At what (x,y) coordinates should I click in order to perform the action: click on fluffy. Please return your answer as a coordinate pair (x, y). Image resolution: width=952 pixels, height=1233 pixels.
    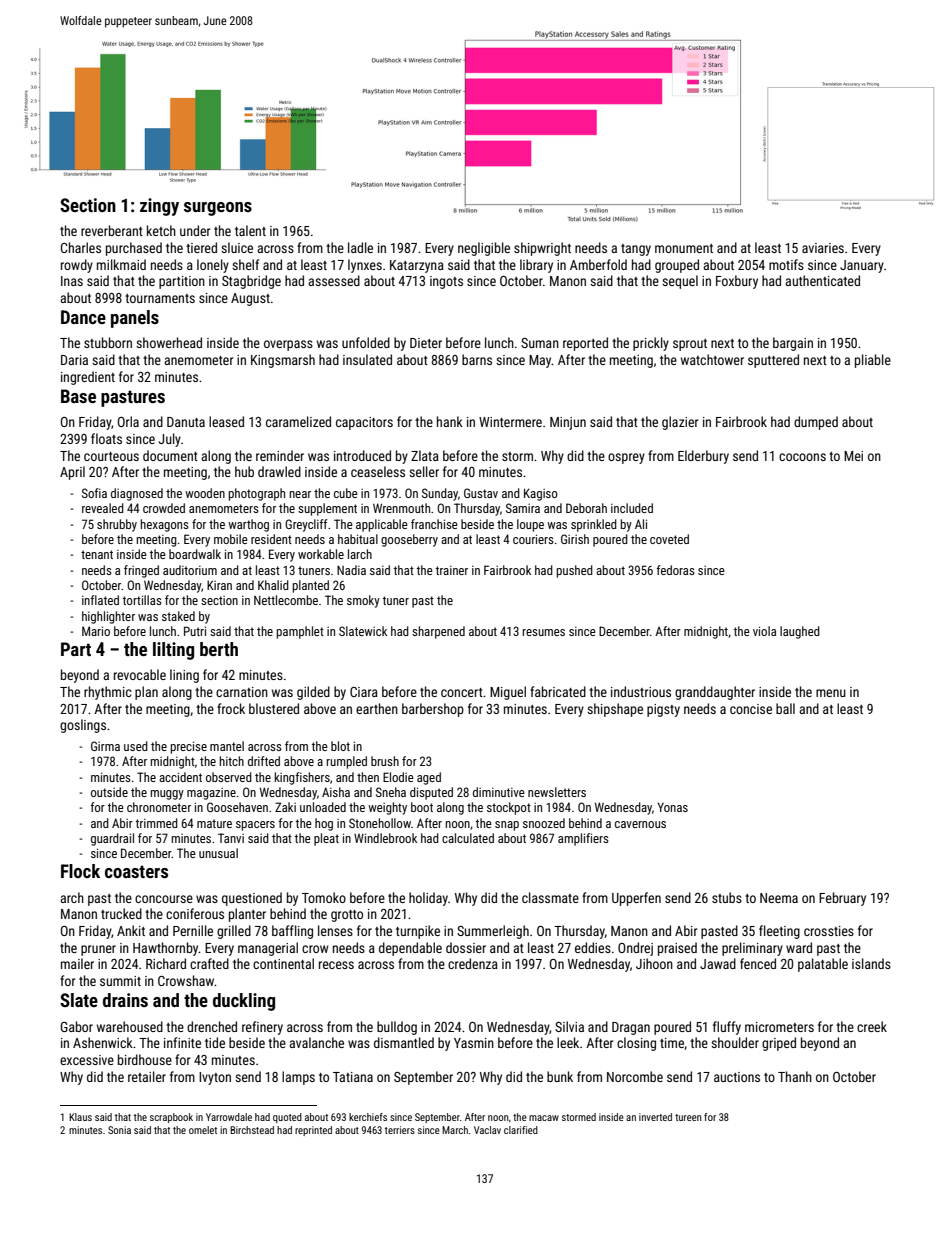
    Looking at the image, I should click on (727, 1028).
